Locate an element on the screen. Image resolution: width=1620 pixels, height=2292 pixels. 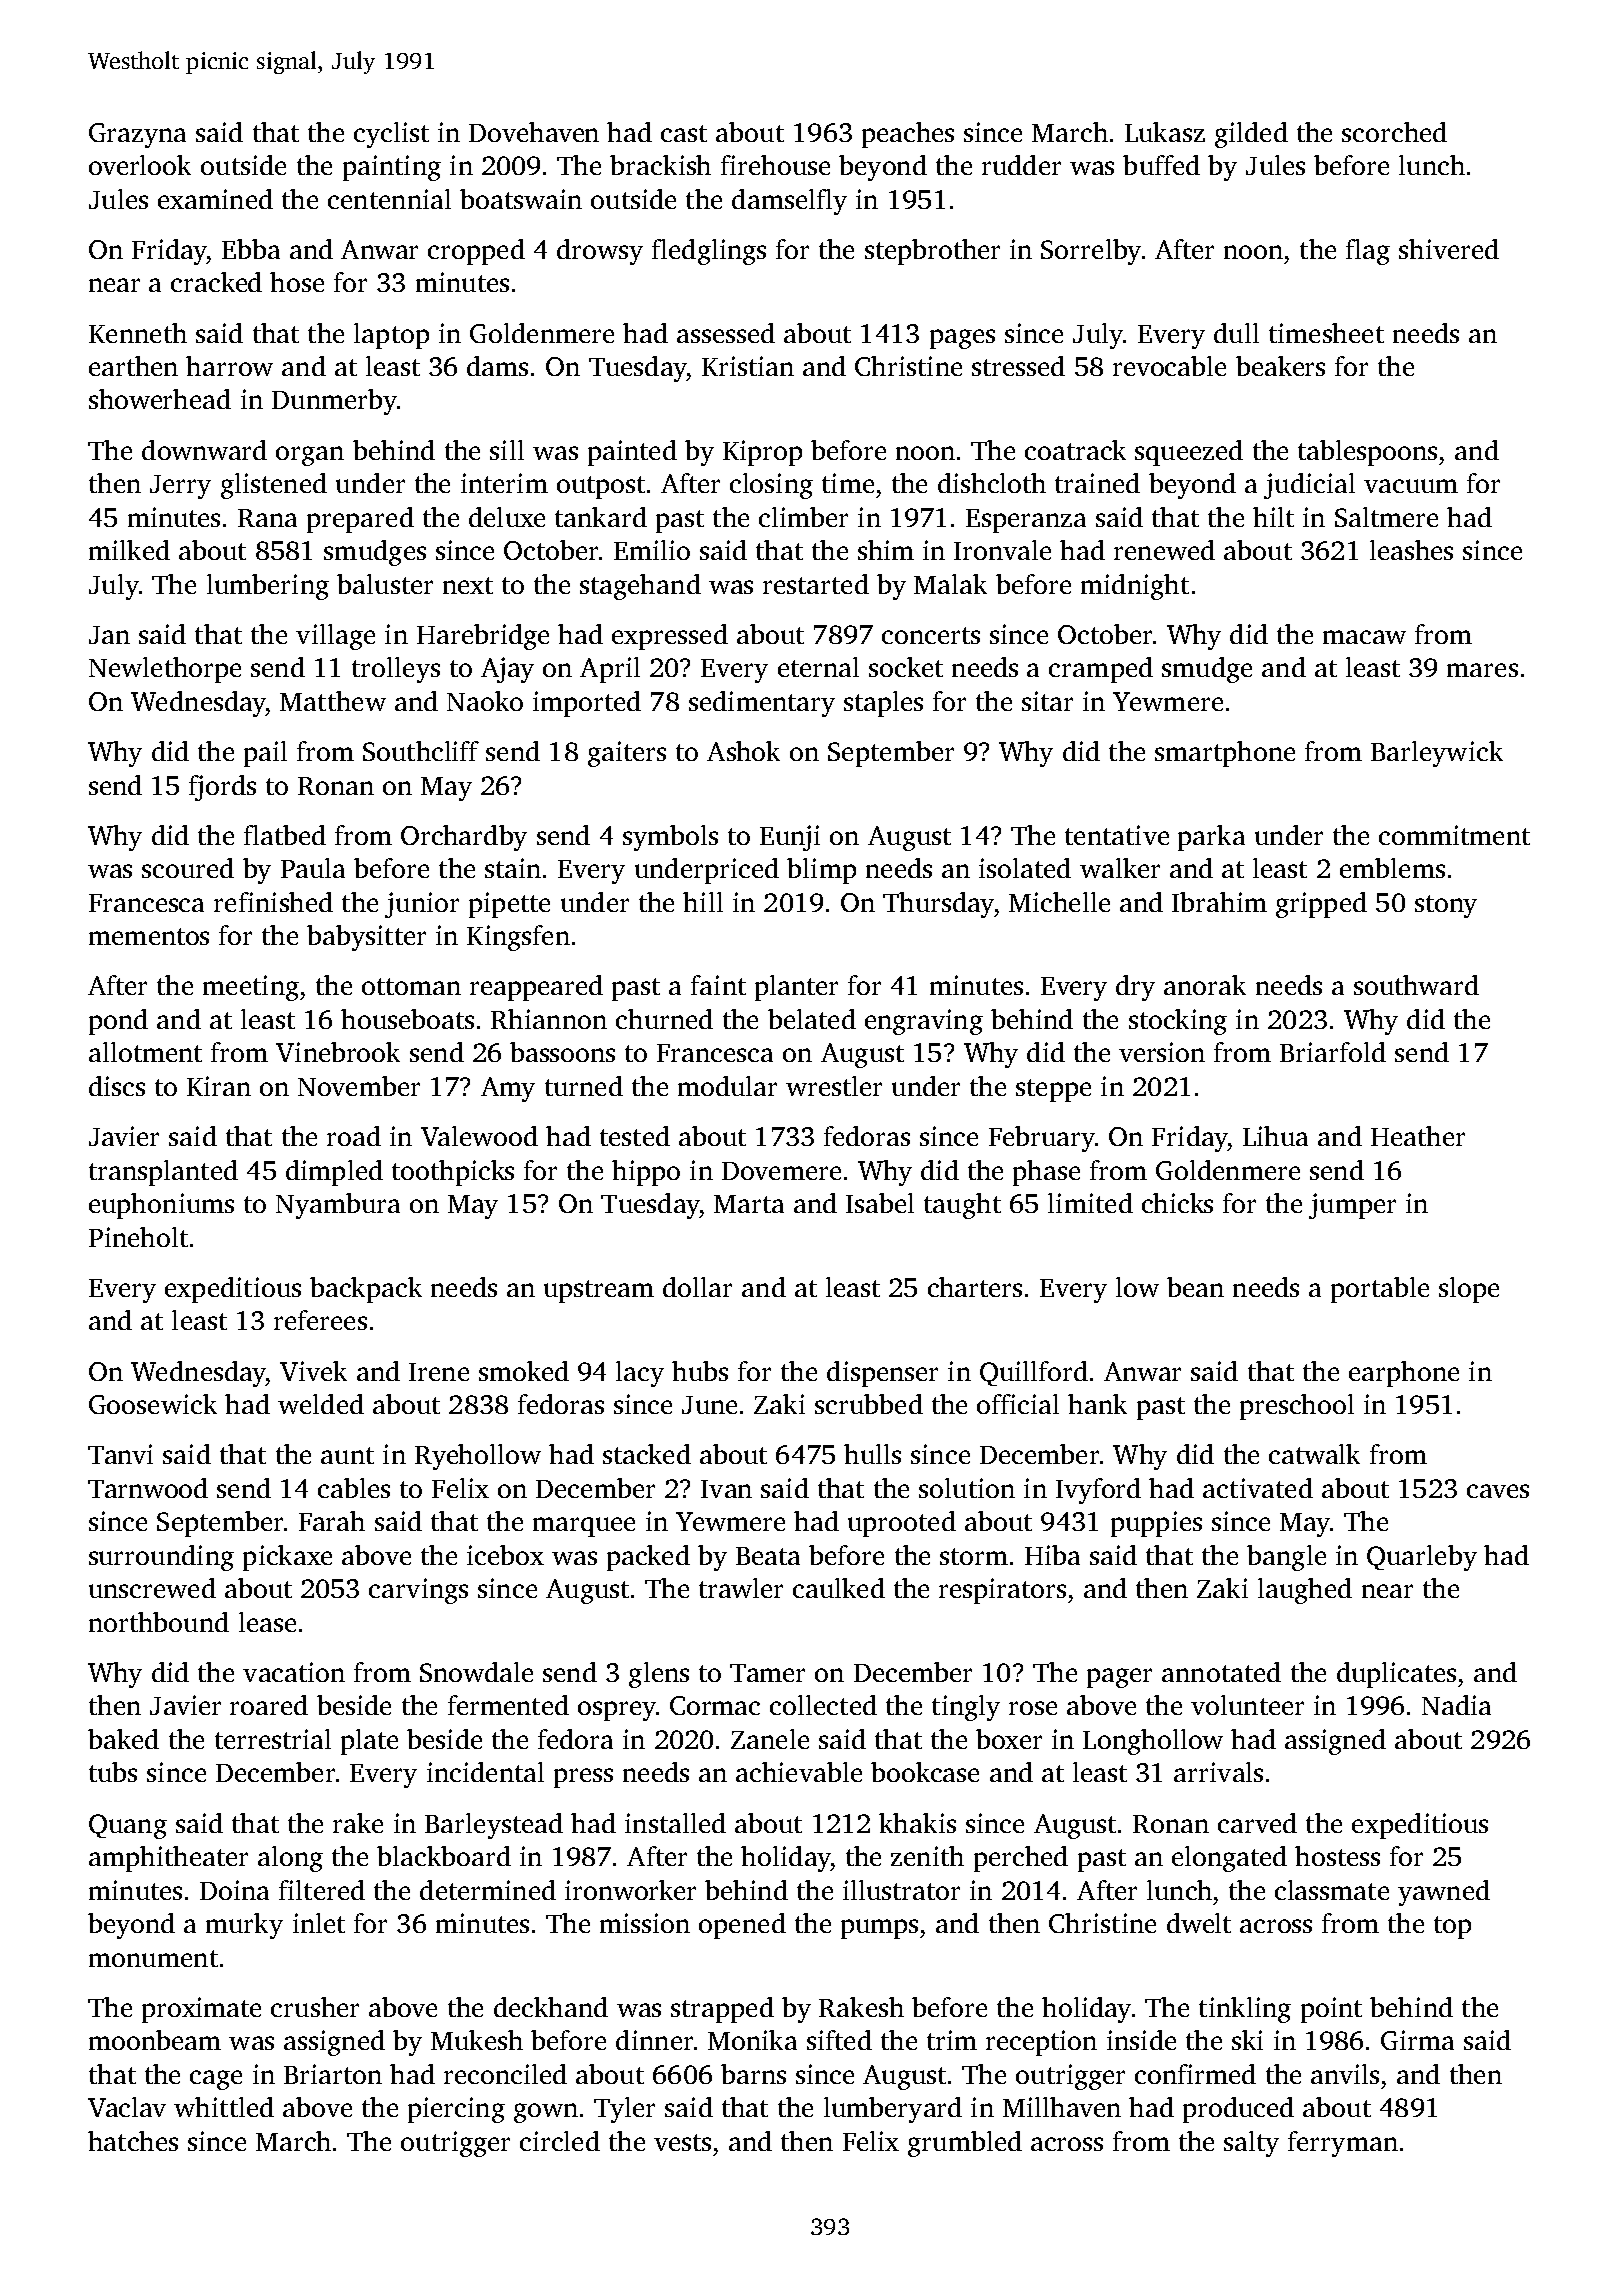
showerhead is located at coordinates (160, 399).
